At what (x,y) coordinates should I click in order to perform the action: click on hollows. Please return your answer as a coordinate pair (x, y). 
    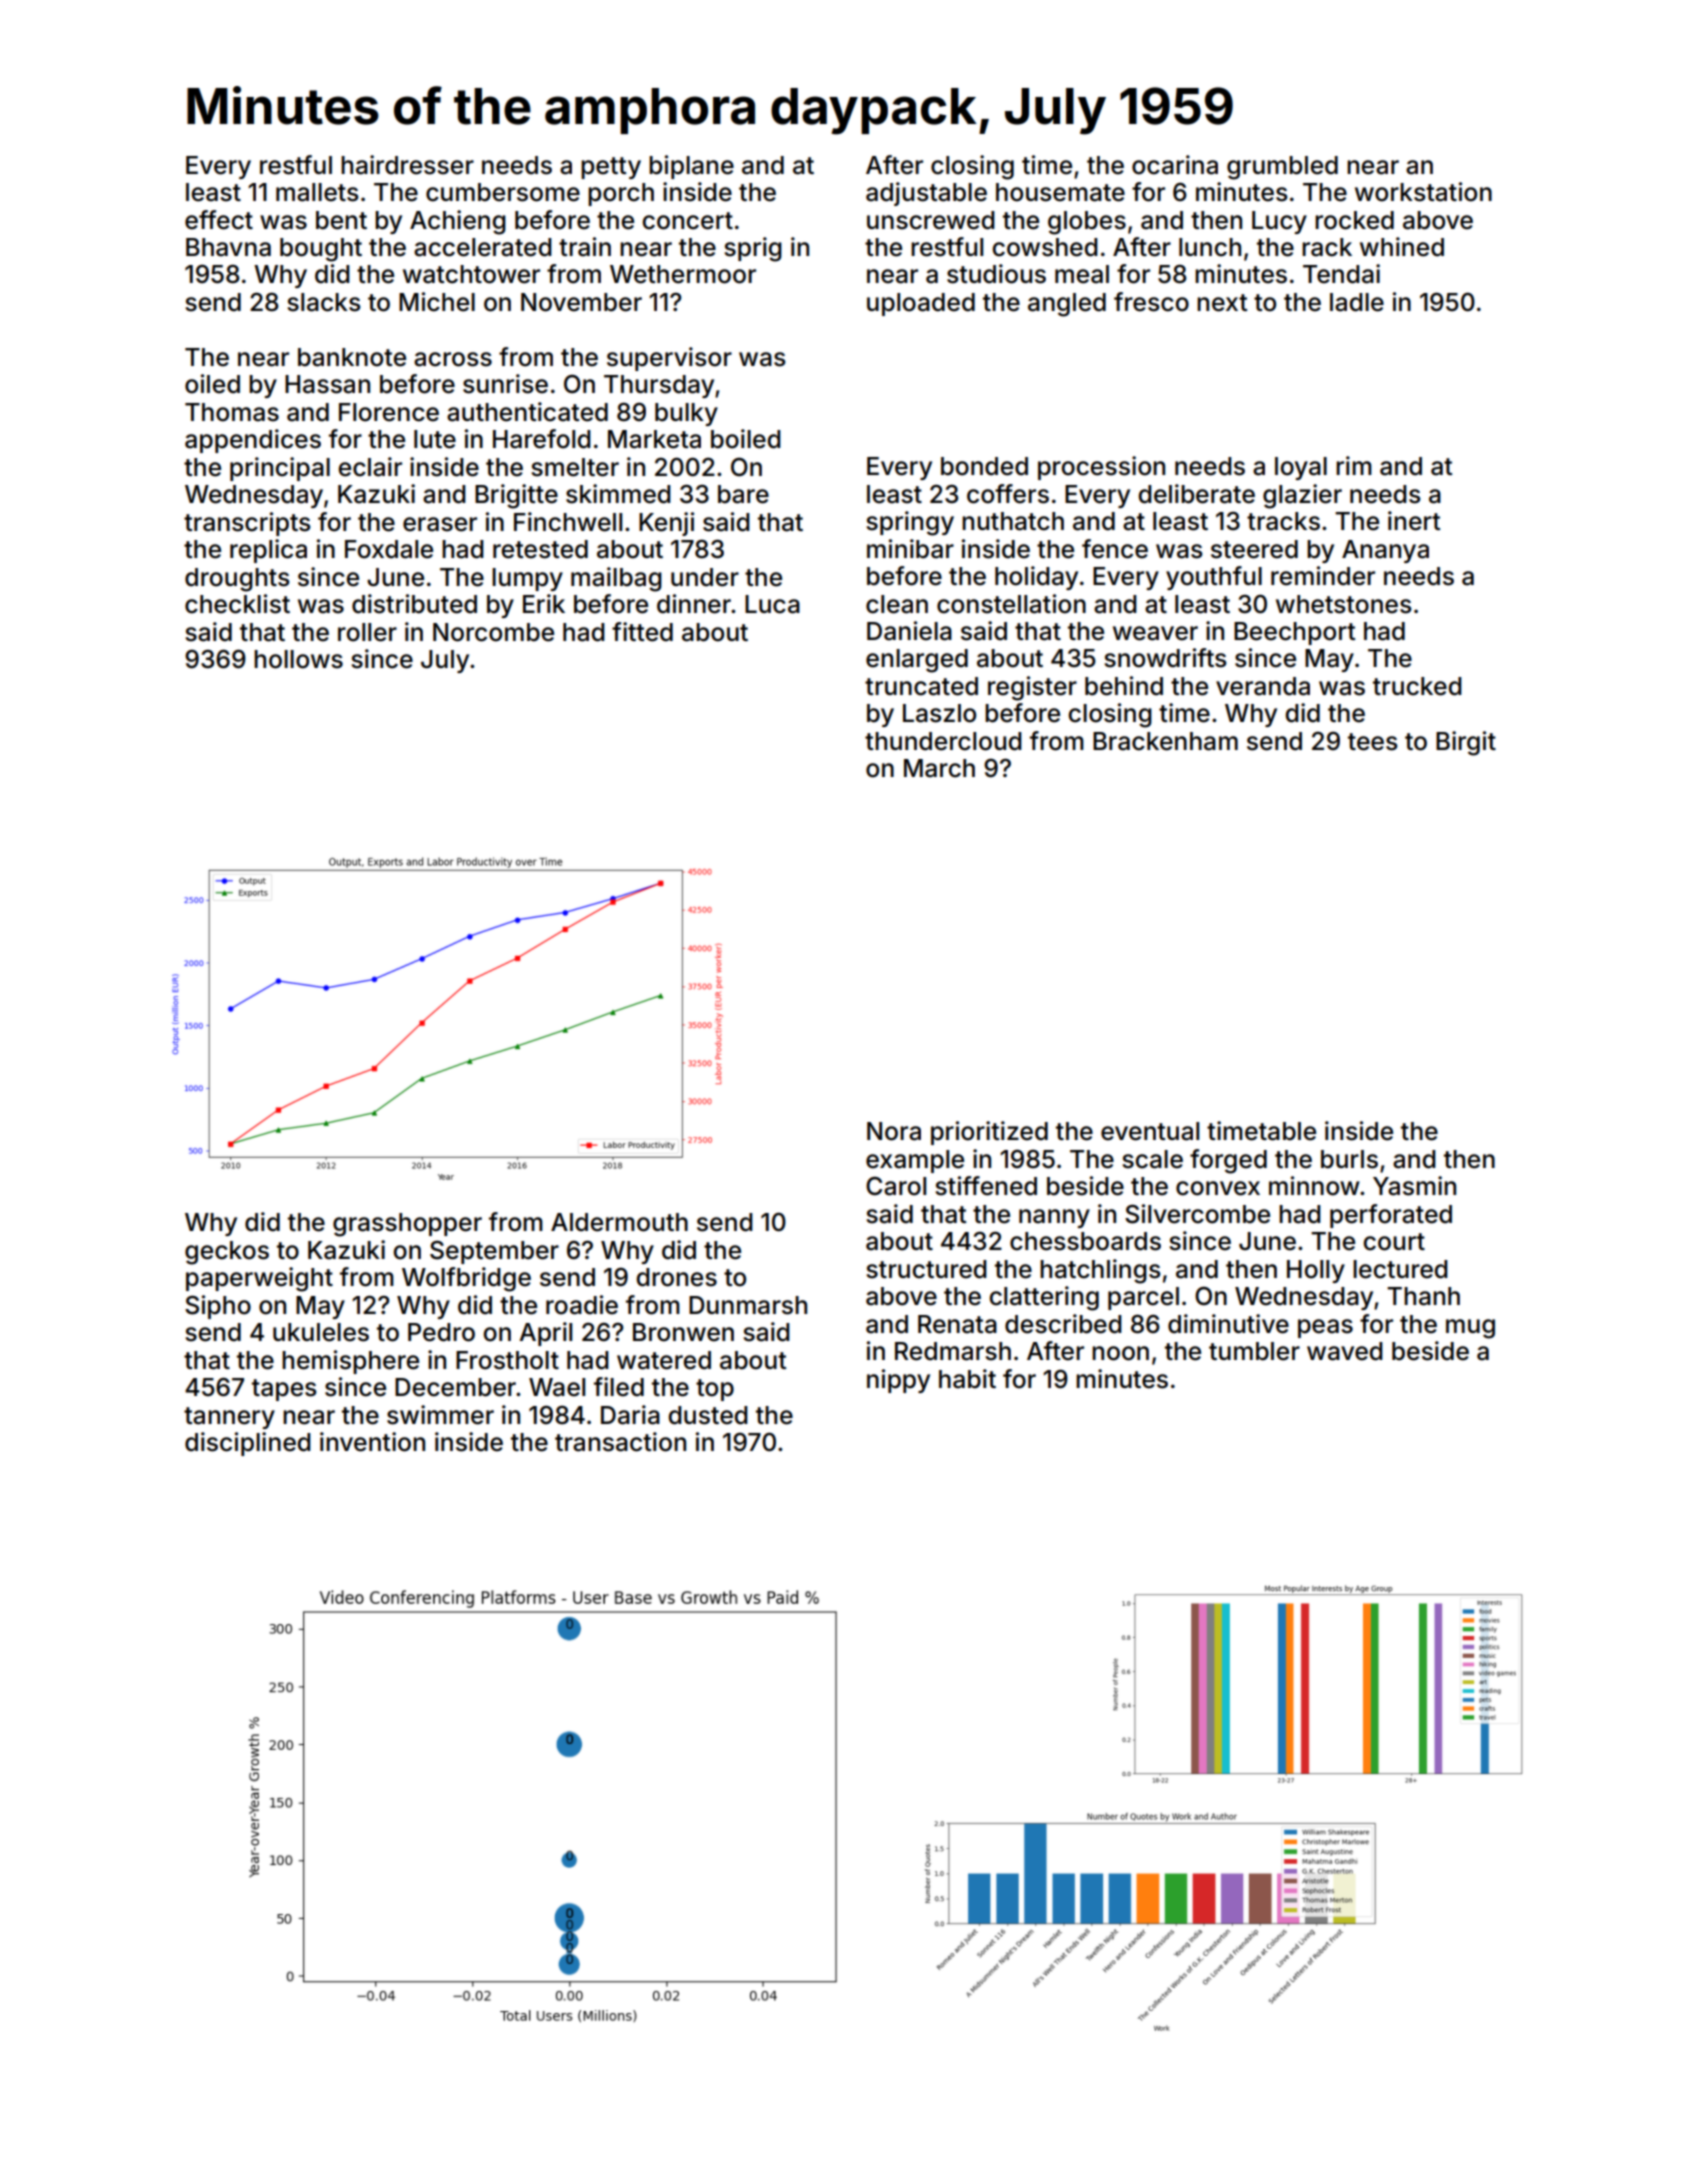
    Looking at the image, I should click on (298, 659).
